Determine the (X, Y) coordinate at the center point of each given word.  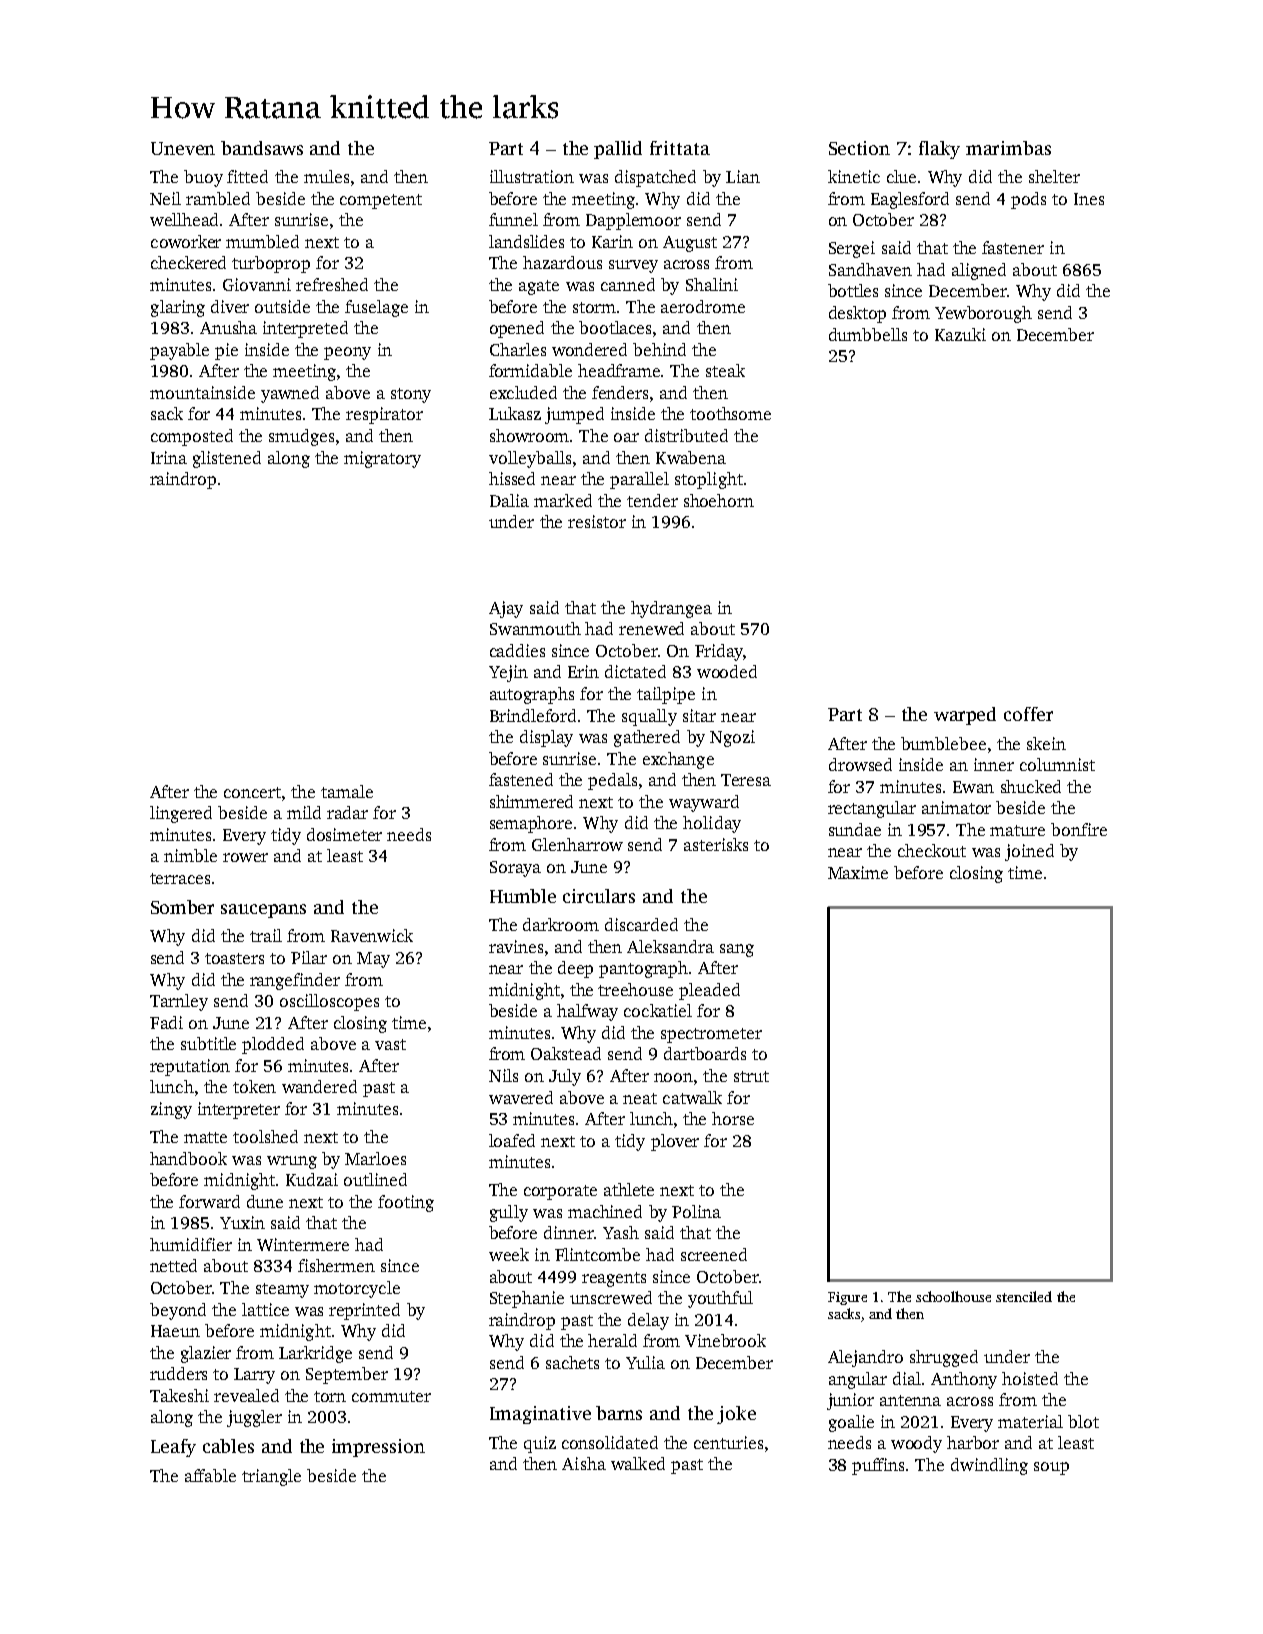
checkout (932, 850)
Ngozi (732, 738)
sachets (572, 1362)
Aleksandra (670, 946)
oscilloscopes (329, 1002)
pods (1028, 200)
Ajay (506, 609)
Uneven (183, 148)
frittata (680, 148)
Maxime (858, 872)
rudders (178, 1373)
